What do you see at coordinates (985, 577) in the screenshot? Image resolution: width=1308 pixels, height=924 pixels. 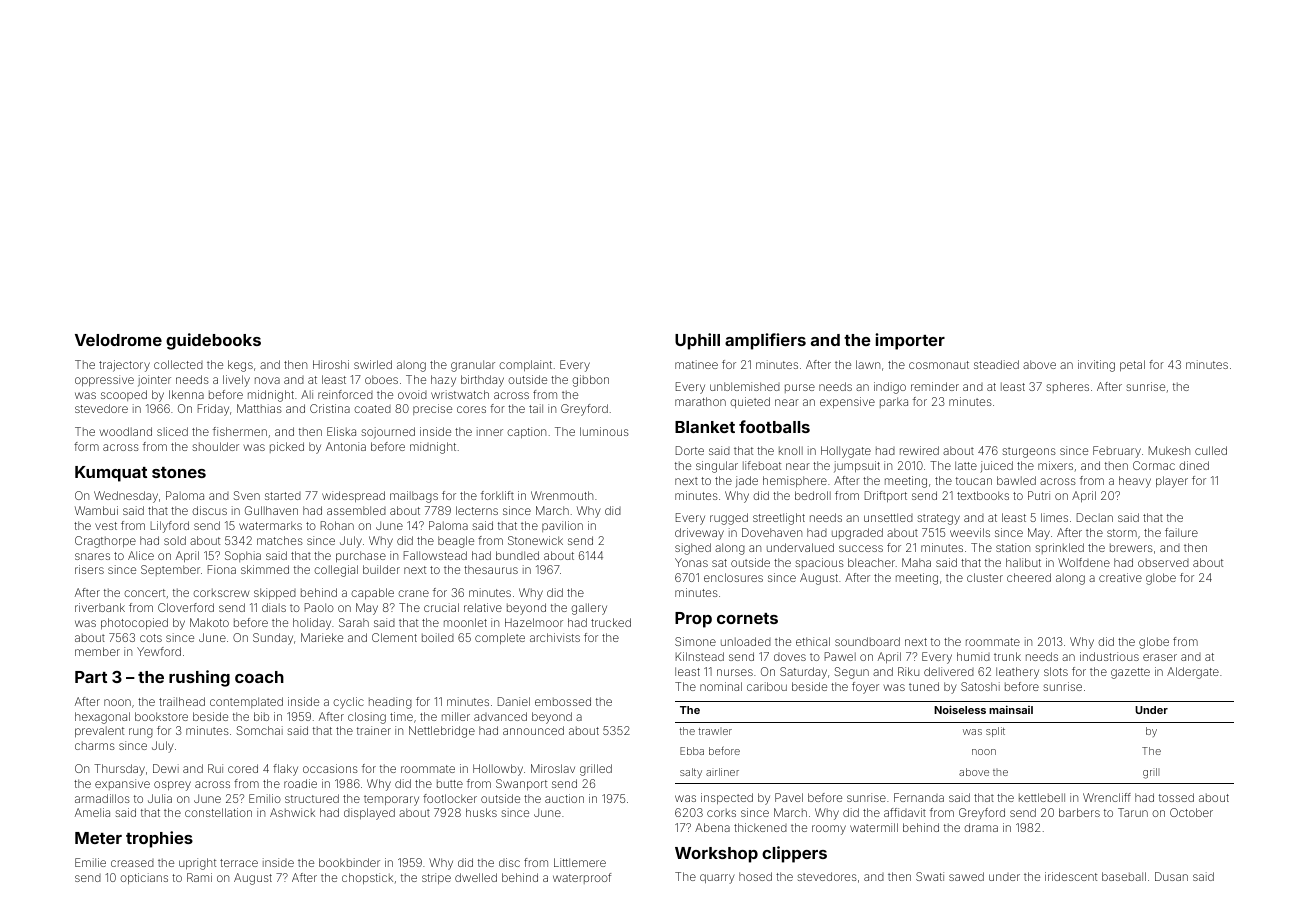 I see `cluster` at bounding box center [985, 577].
